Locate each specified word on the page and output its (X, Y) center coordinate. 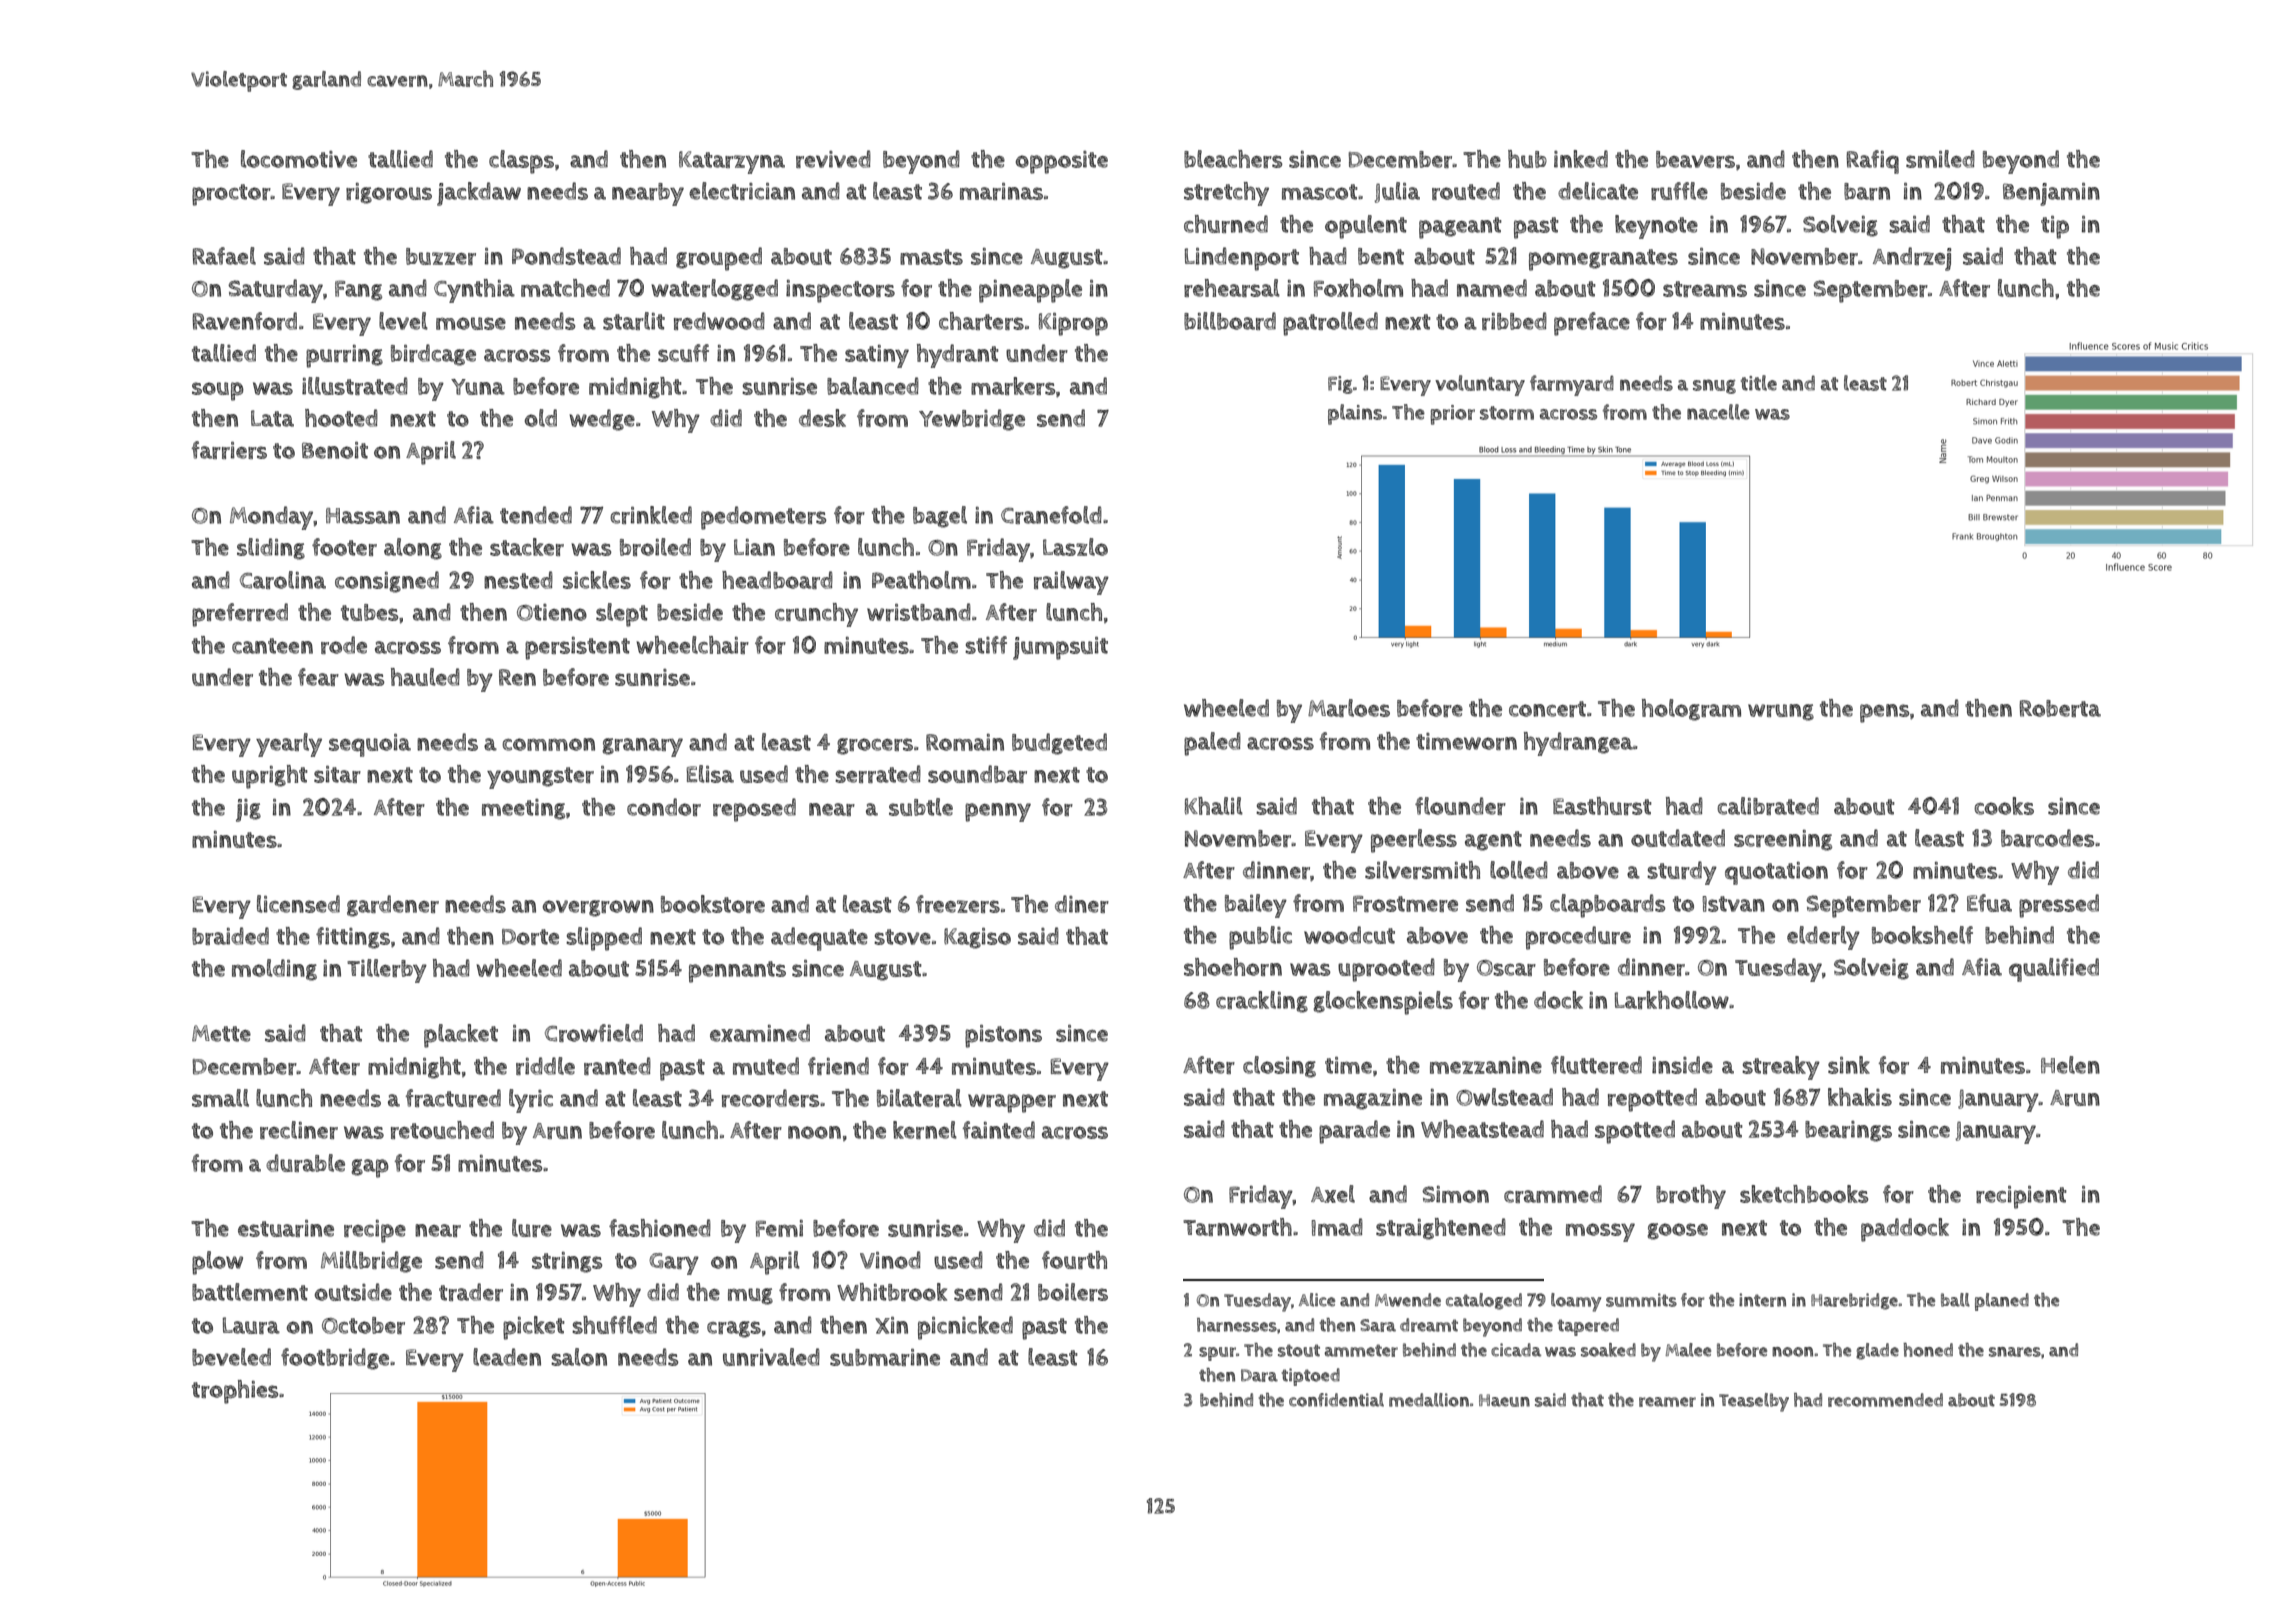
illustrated (355, 386)
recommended (1885, 1400)
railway (1071, 583)
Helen (2070, 1065)
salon (579, 1357)
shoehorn (1233, 967)
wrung (1781, 712)
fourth (1074, 1260)
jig (248, 810)
